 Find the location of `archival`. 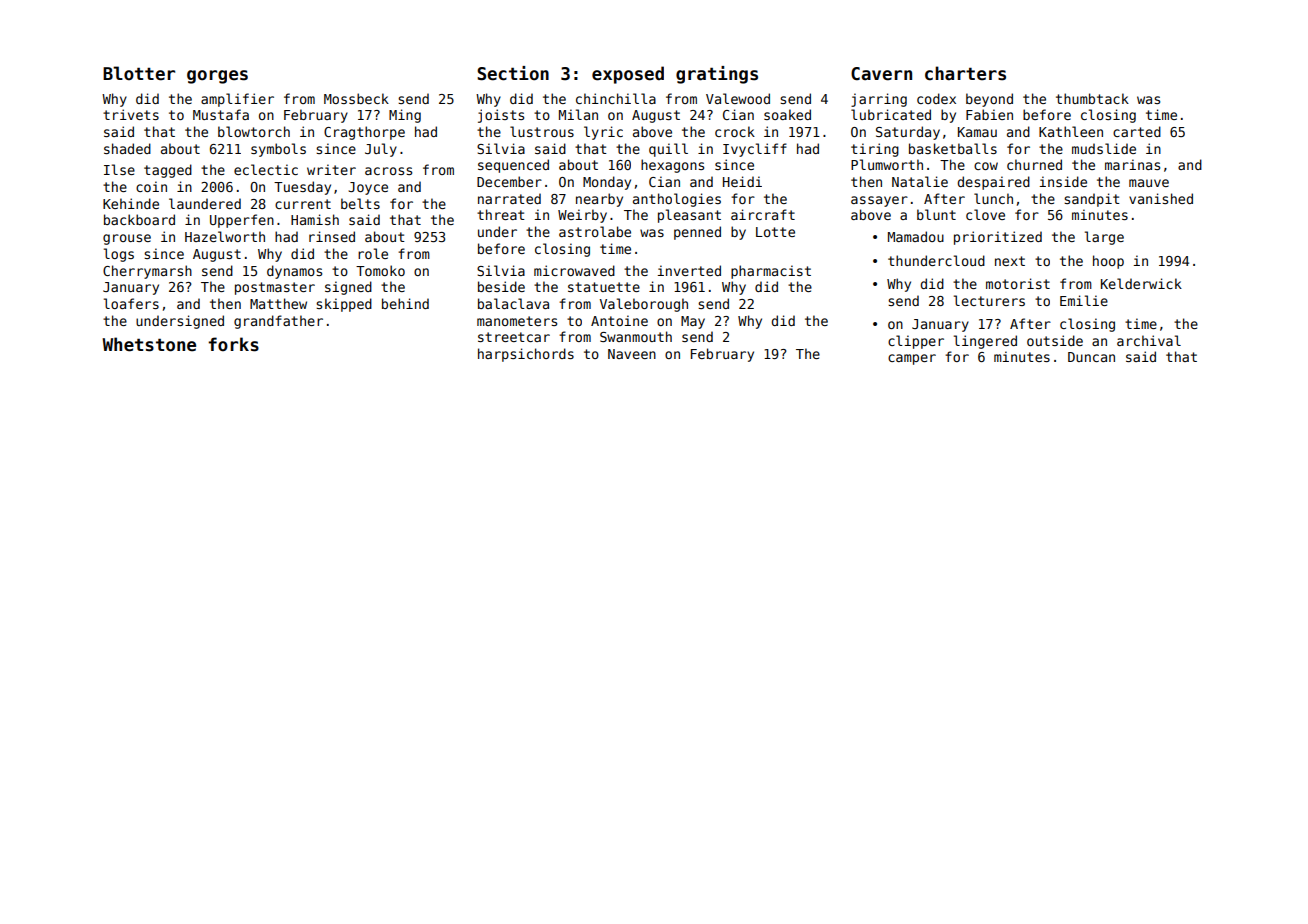

archival is located at coordinates (1149, 340).
